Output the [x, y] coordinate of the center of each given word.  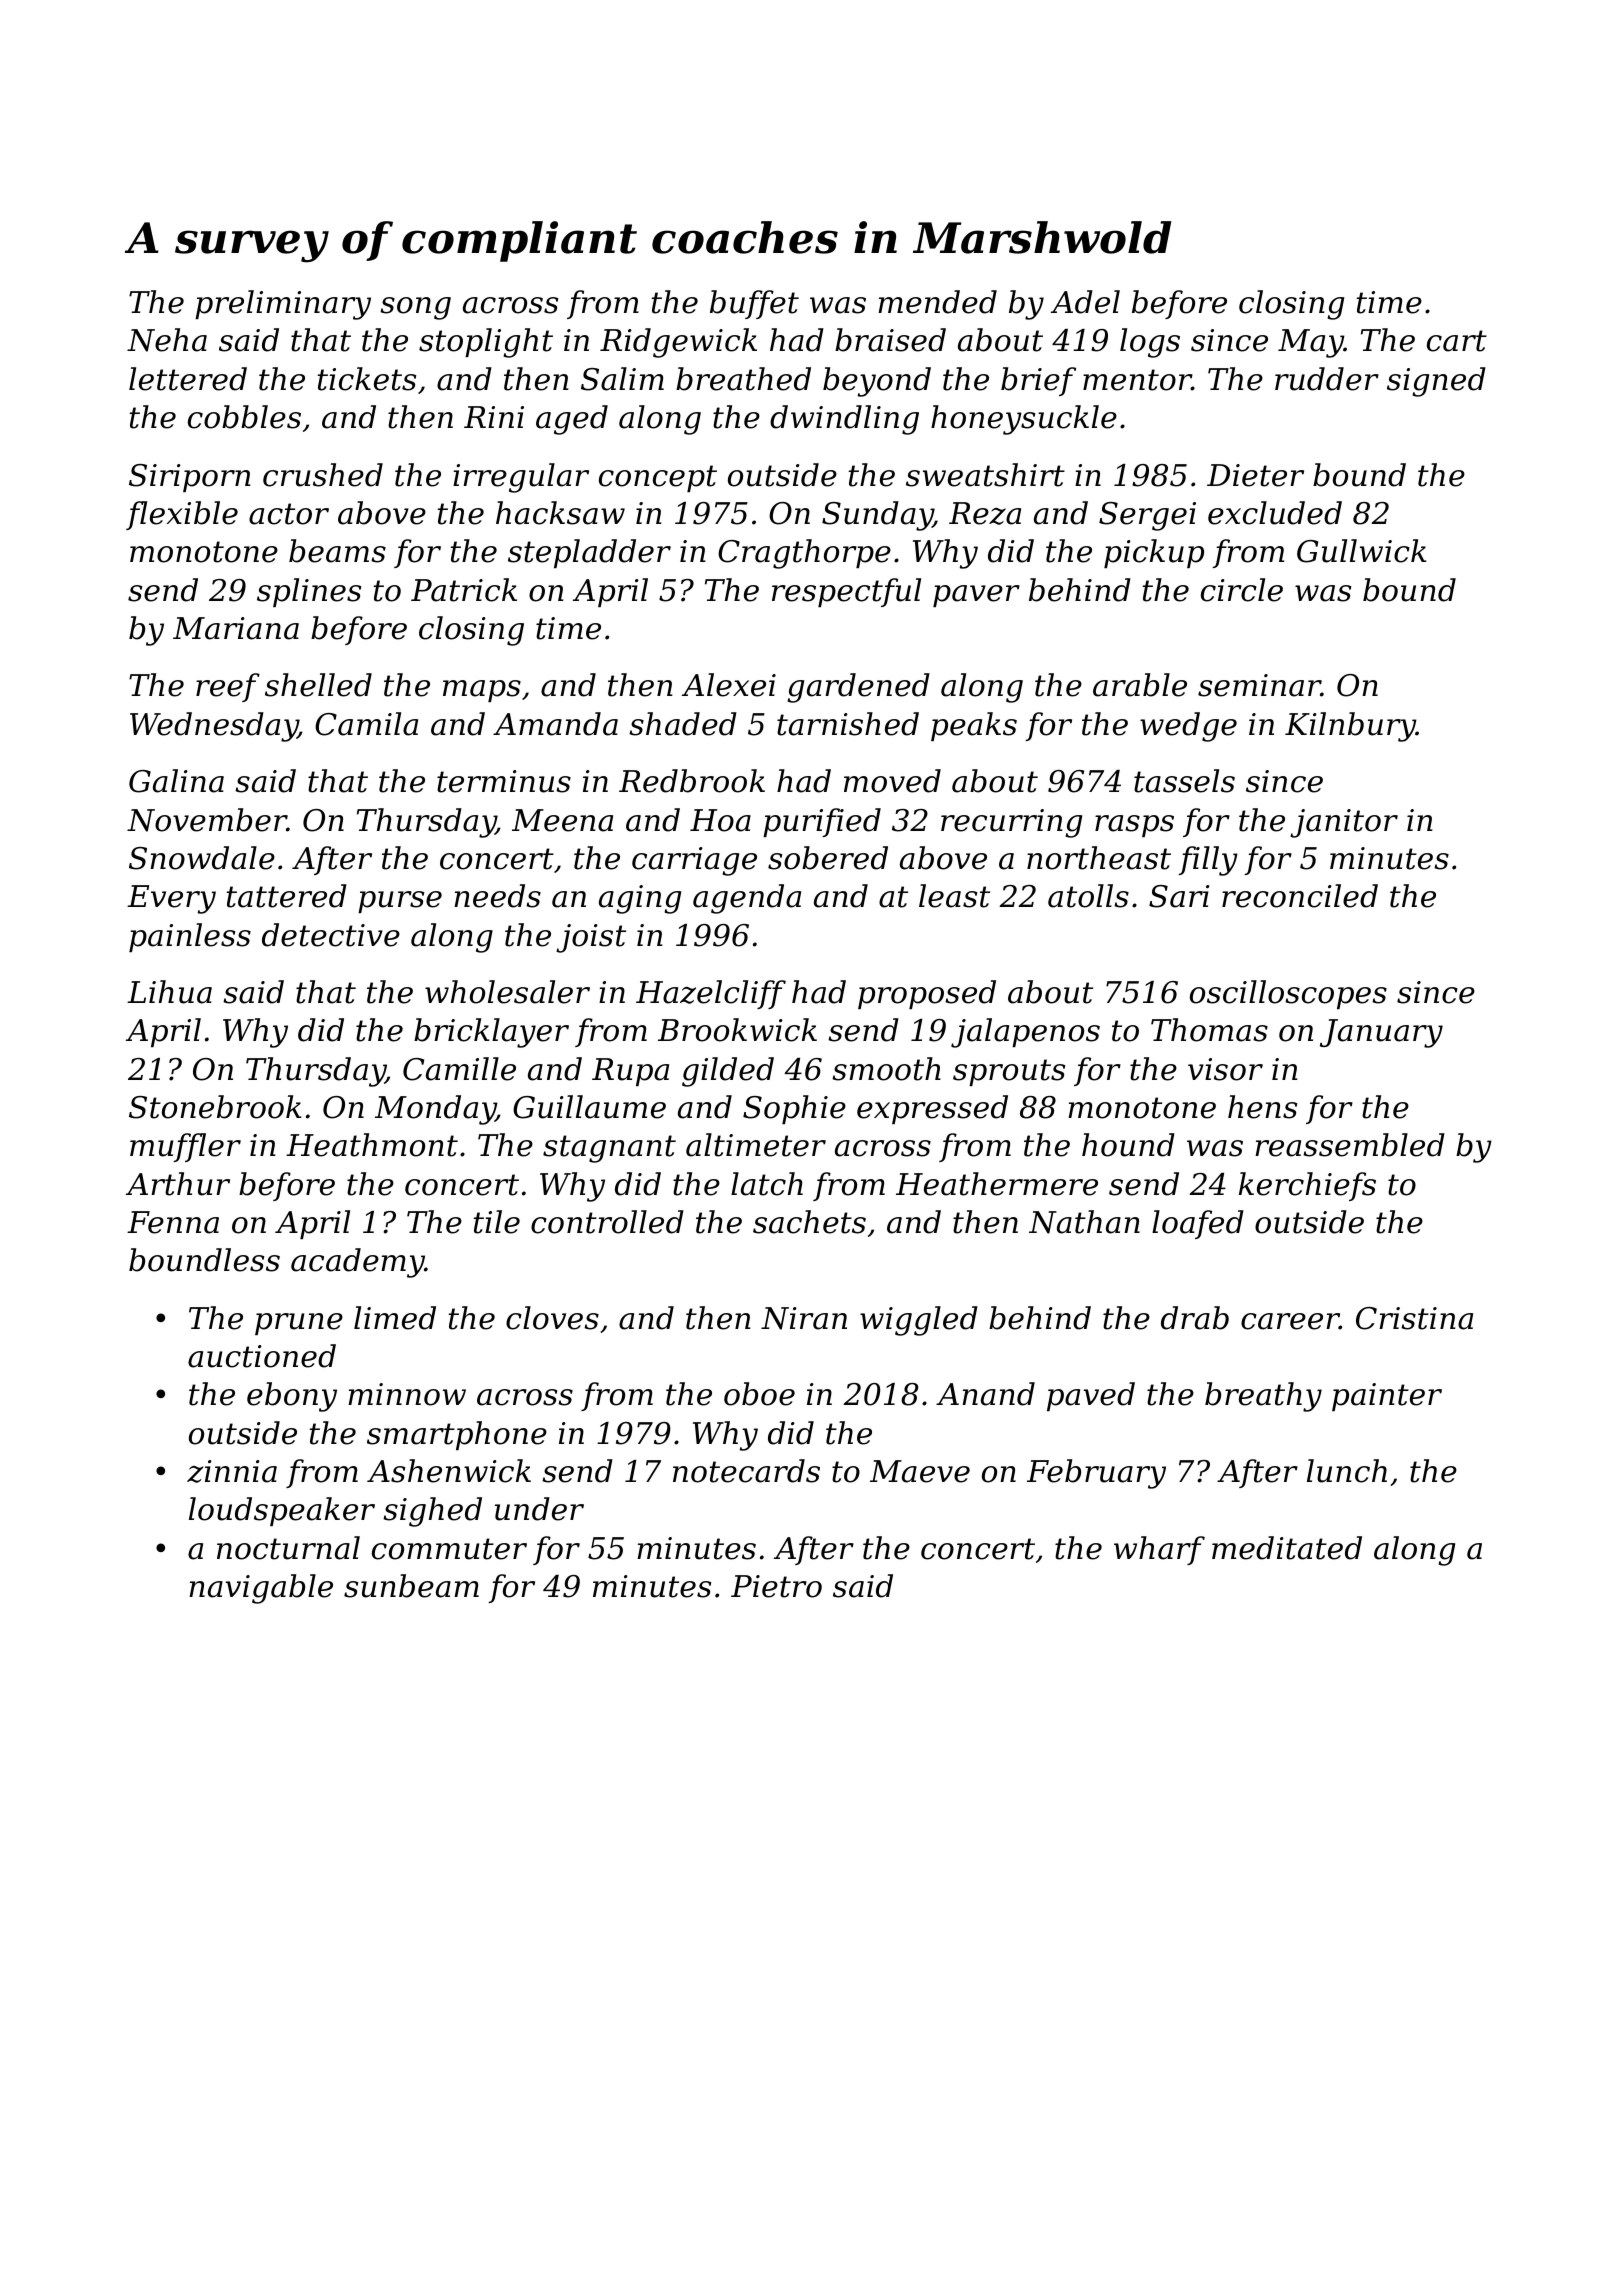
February [1096, 1474]
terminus [504, 781]
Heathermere [997, 1184]
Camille [459, 1069]
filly [1208, 861]
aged [572, 420]
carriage [694, 861]
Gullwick [1361, 551]
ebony [292, 1397]
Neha [167, 340]
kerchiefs [1307, 1186]
